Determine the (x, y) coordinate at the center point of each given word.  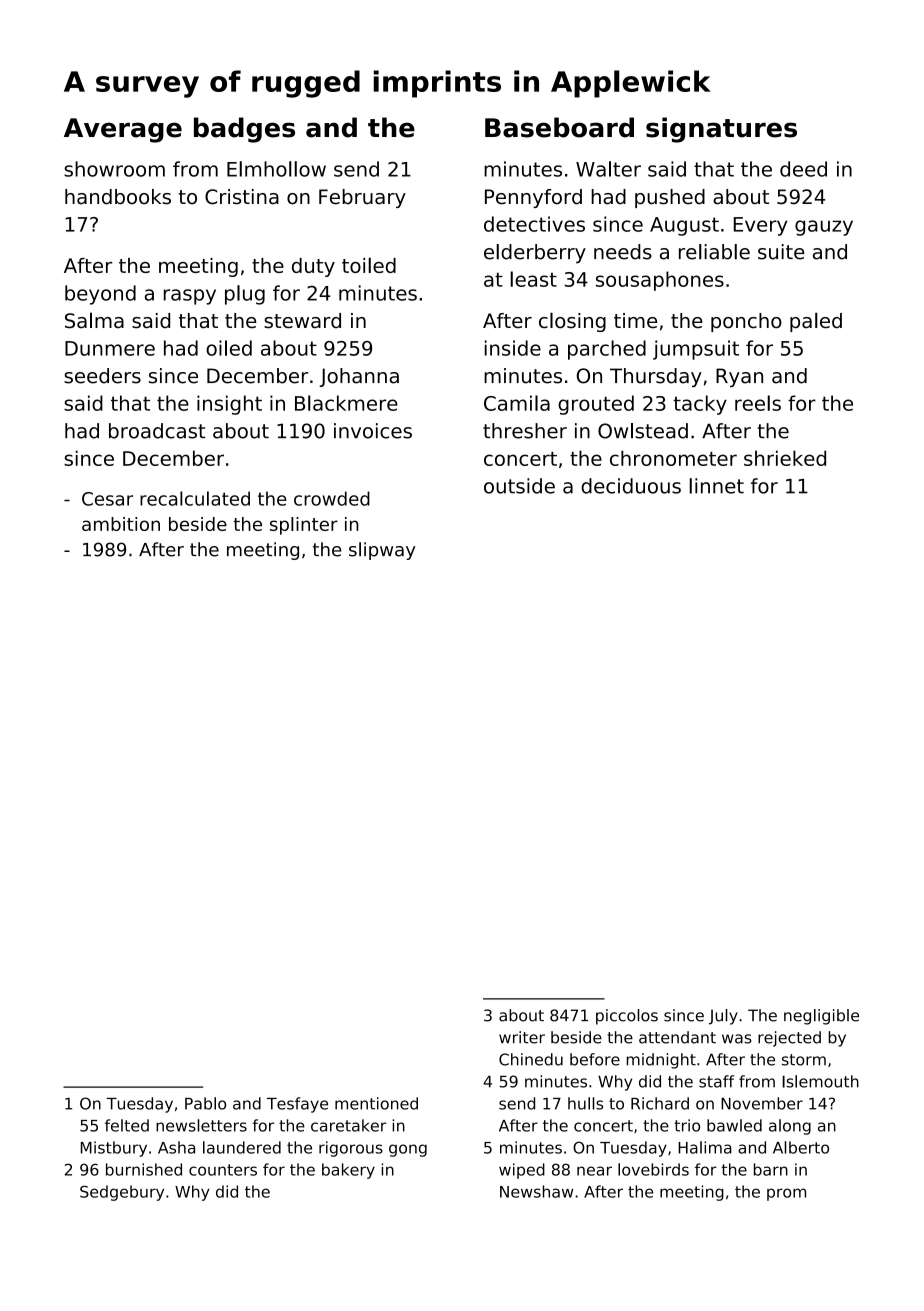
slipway (382, 551)
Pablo (205, 1103)
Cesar (107, 499)
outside (519, 486)
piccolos (627, 1017)
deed (803, 169)
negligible (821, 1017)
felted (127, 1125)
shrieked (785, 458)
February (362, 198)
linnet (716, 486)
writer (522, 1037)
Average (123, 130)
